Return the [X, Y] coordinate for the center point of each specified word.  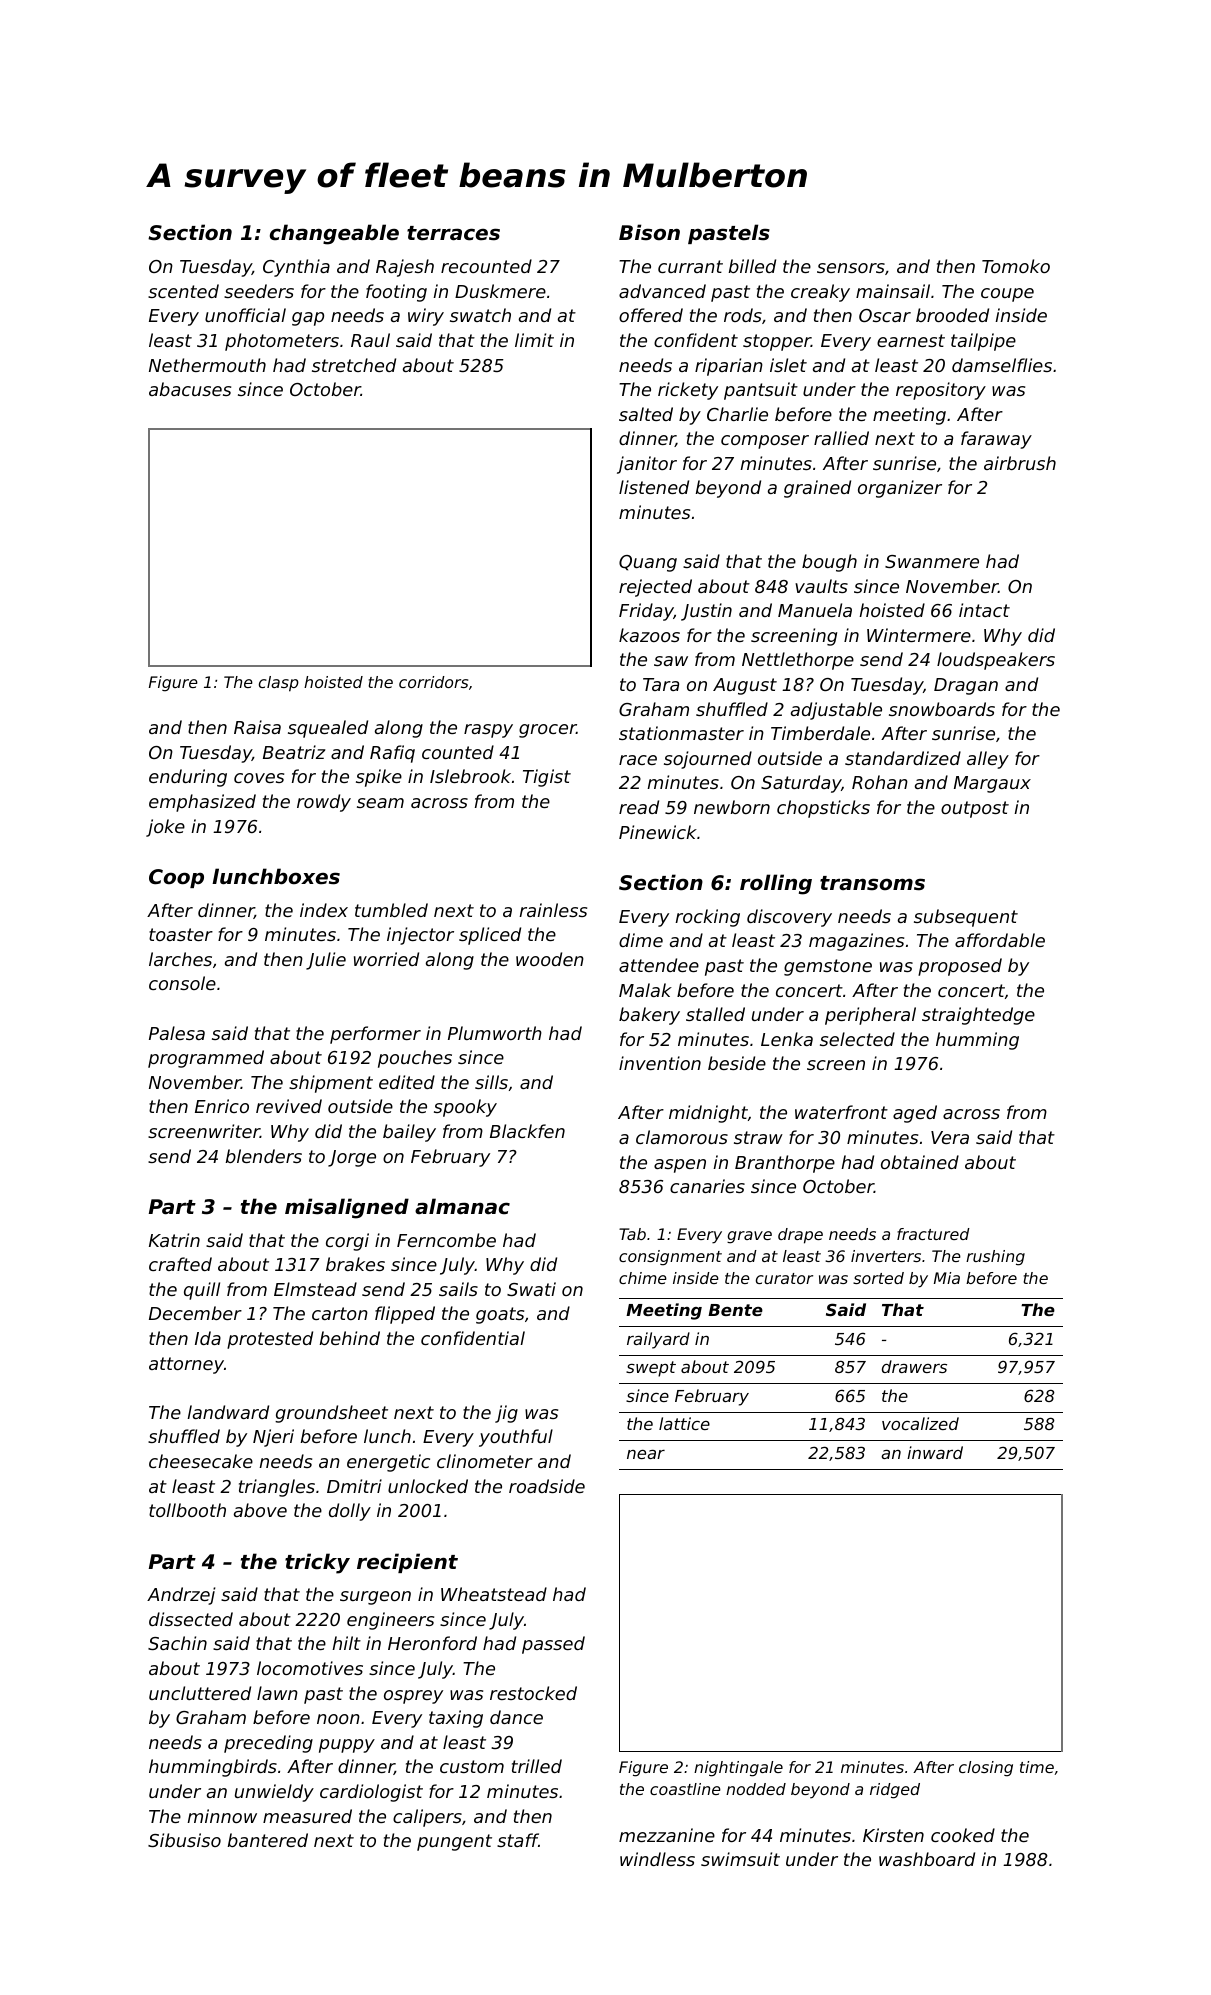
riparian [729, 367]
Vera [950, 1137]
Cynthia [296, 268]
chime [643, 1278]
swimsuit [740, 1859]
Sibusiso [184, 1840]
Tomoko [1016, 266]
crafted [180, 1264]
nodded [756, 1789]
